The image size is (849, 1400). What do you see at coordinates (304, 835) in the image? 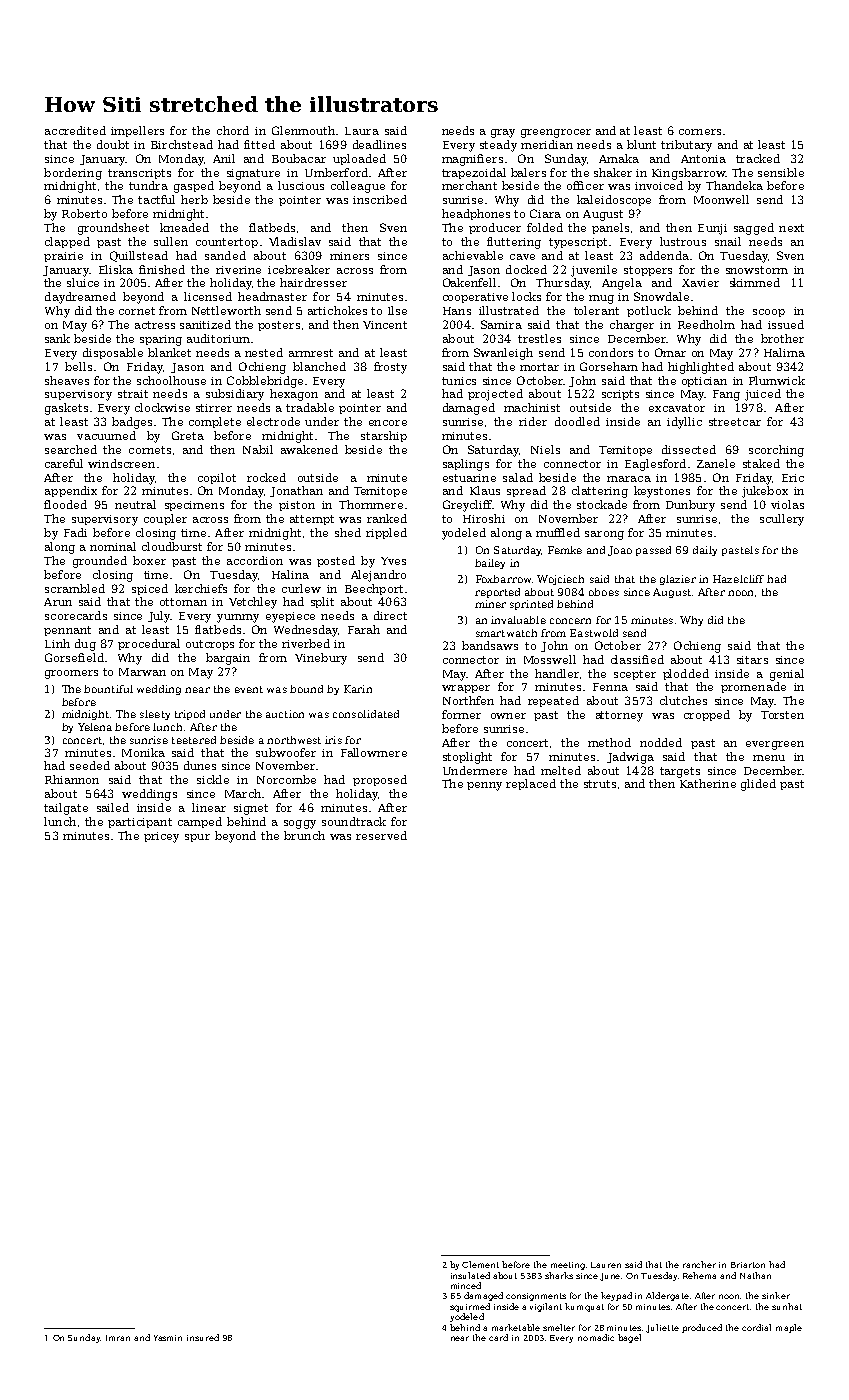
I see `brunch` at bounding box center [304, 835].
